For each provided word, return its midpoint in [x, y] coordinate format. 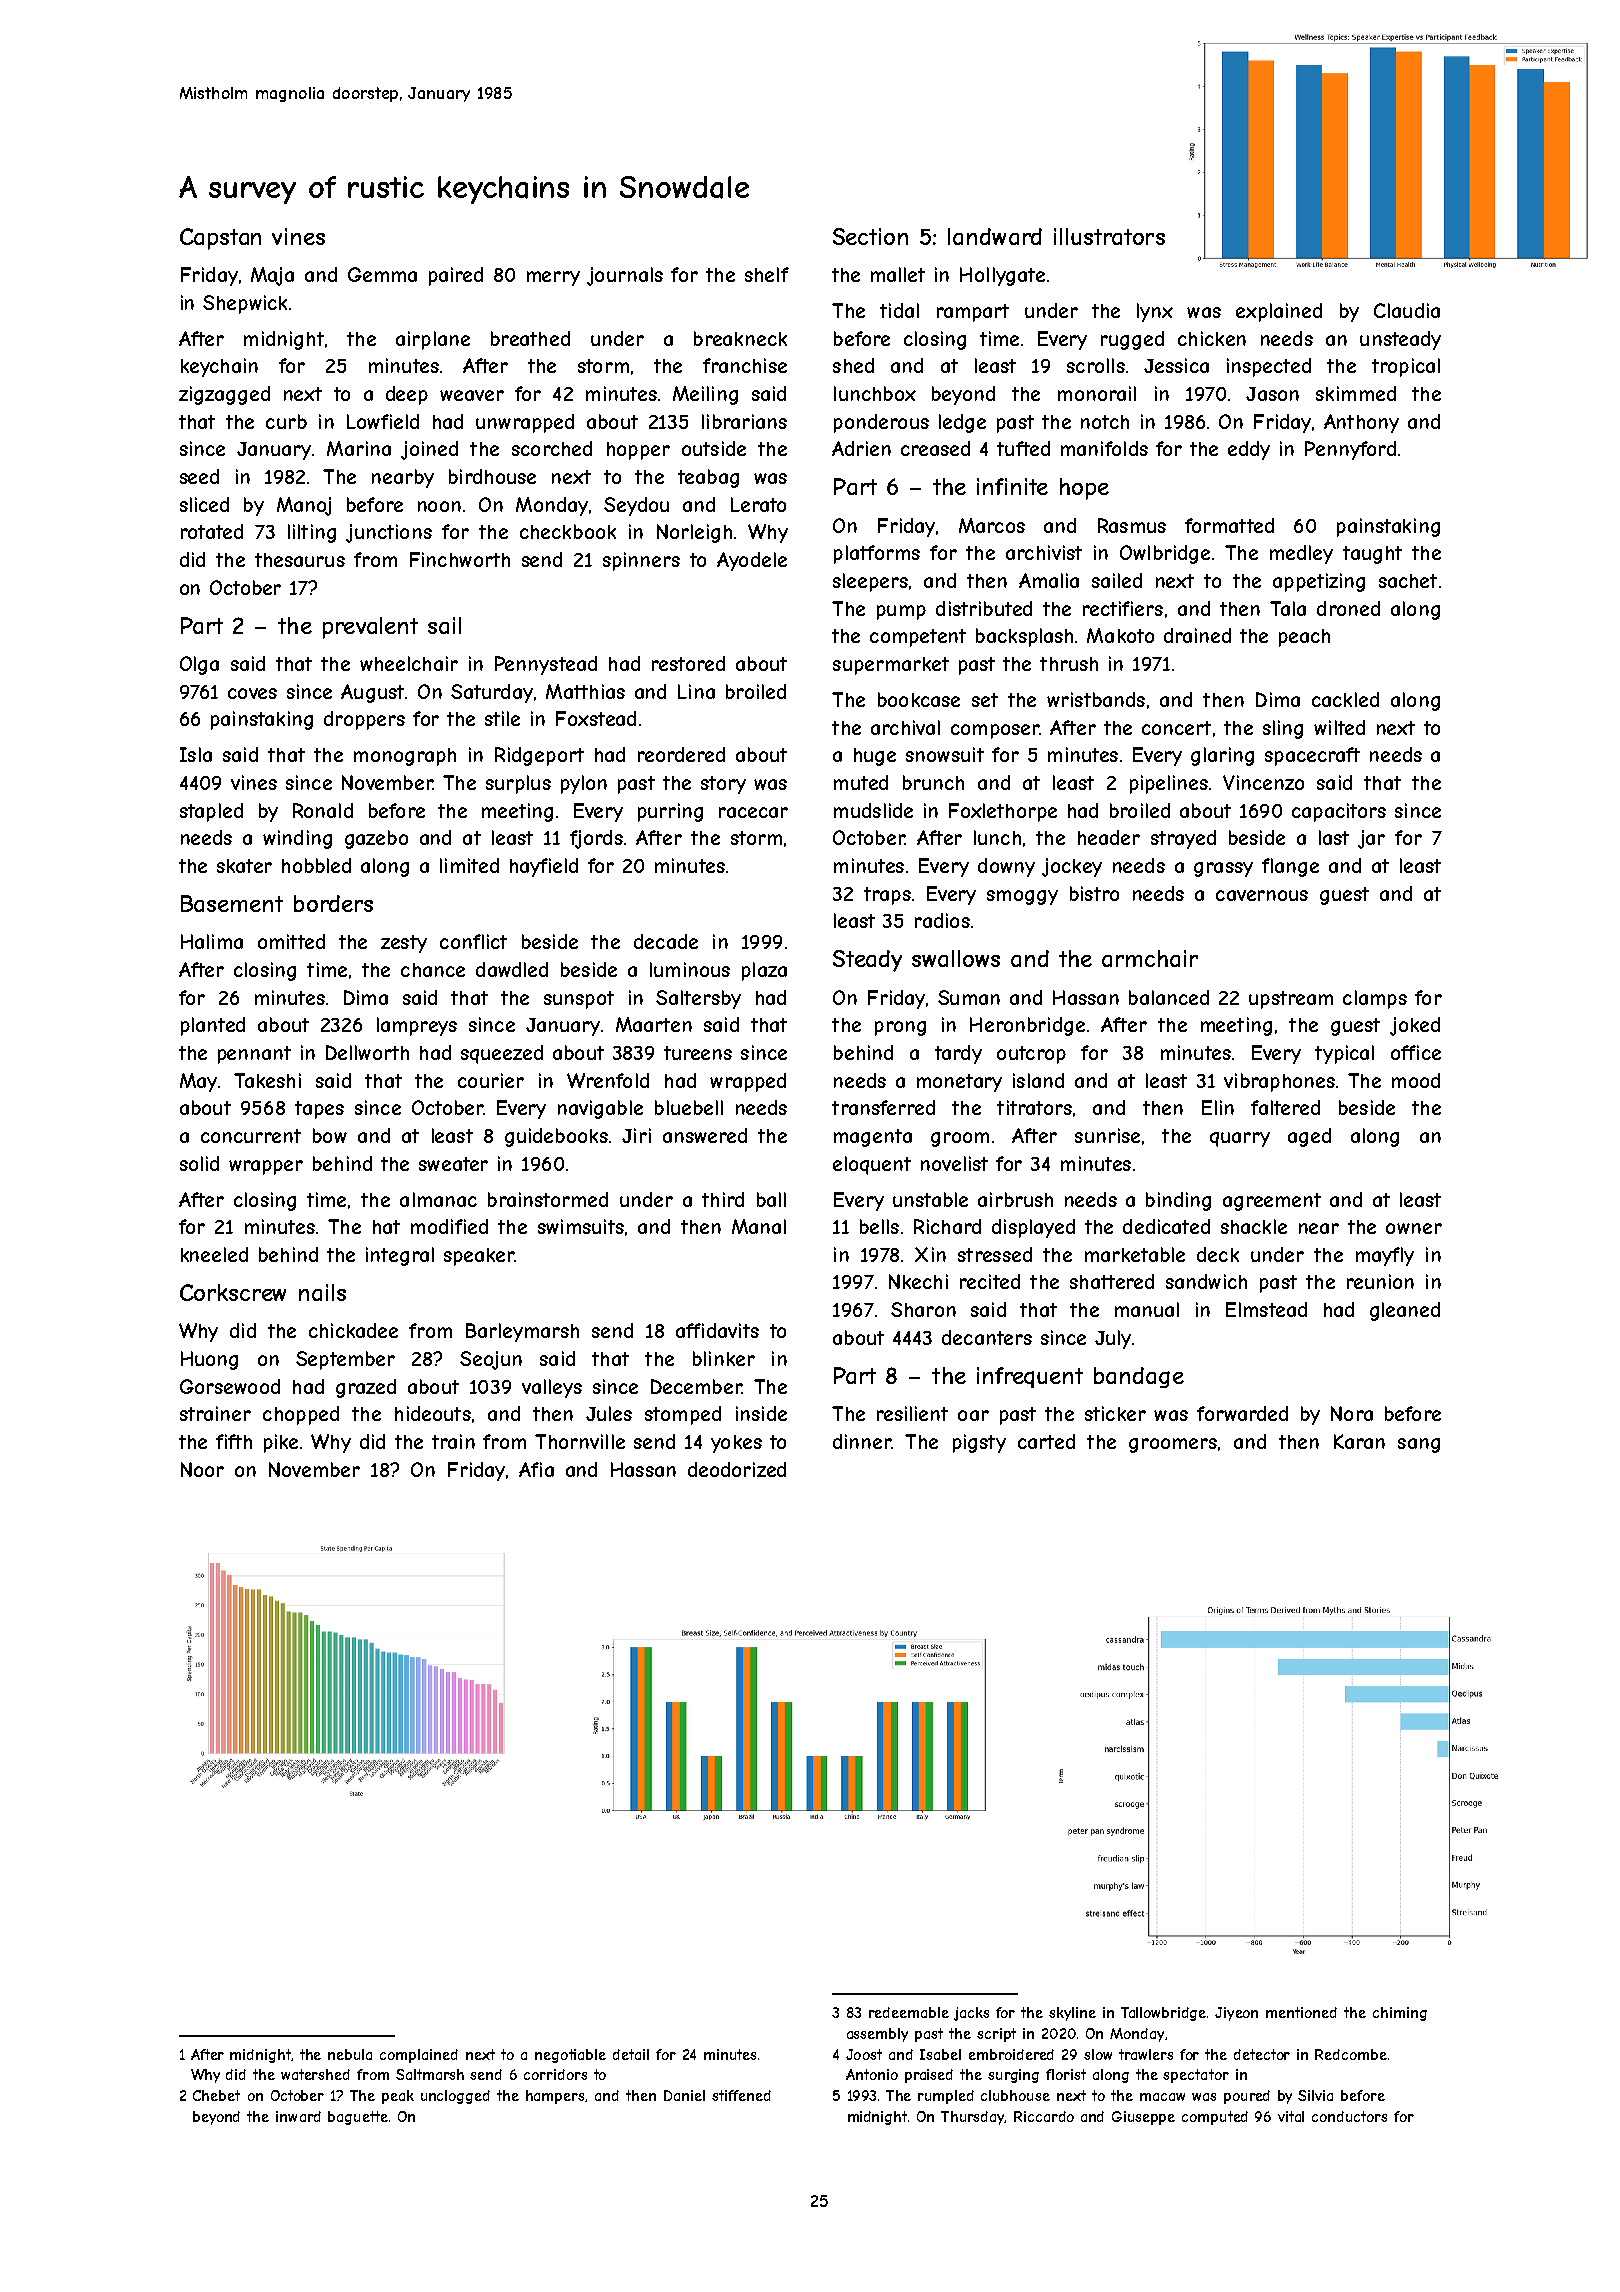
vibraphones [1279, 1082]
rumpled [946, 2097]
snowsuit [945, 754]
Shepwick [245, 304]
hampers [555, 2097]
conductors [1349, 2116]
